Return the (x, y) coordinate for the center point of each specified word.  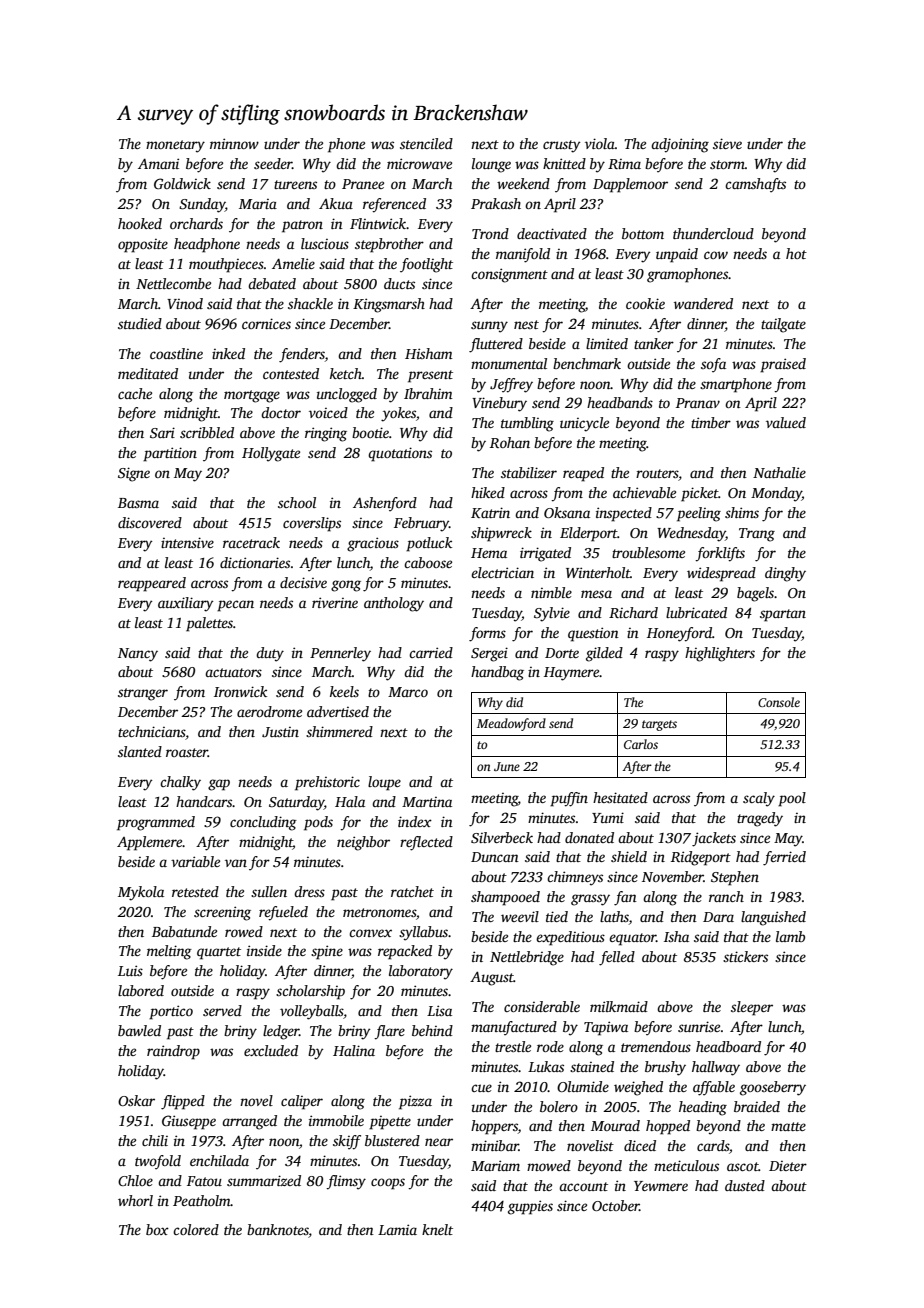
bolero (559, 1106)
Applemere (150, 843)
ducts (399, 283)
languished (773, 918)
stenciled (426, 143)
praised (783, 365)
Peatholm (202, 1200)
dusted (745, 1185)
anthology (394, 604)
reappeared (152, 584)
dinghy (785, 574)
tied (557, 916)
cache (135, 393)
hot (796, 253)
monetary (175, 146)
